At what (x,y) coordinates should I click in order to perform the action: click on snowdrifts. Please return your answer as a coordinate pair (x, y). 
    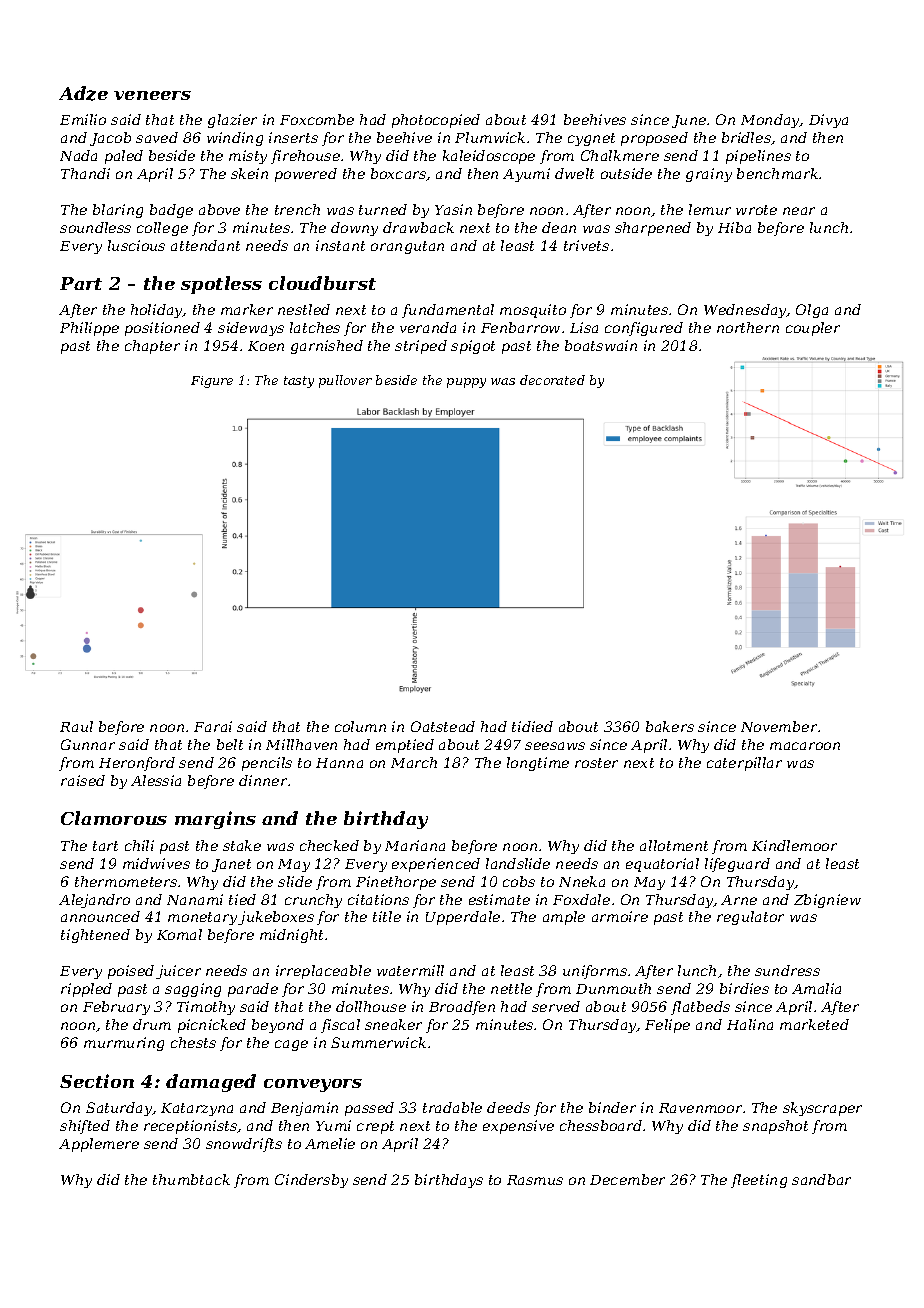
    Looking at the image, I should click on (244, 1145).
